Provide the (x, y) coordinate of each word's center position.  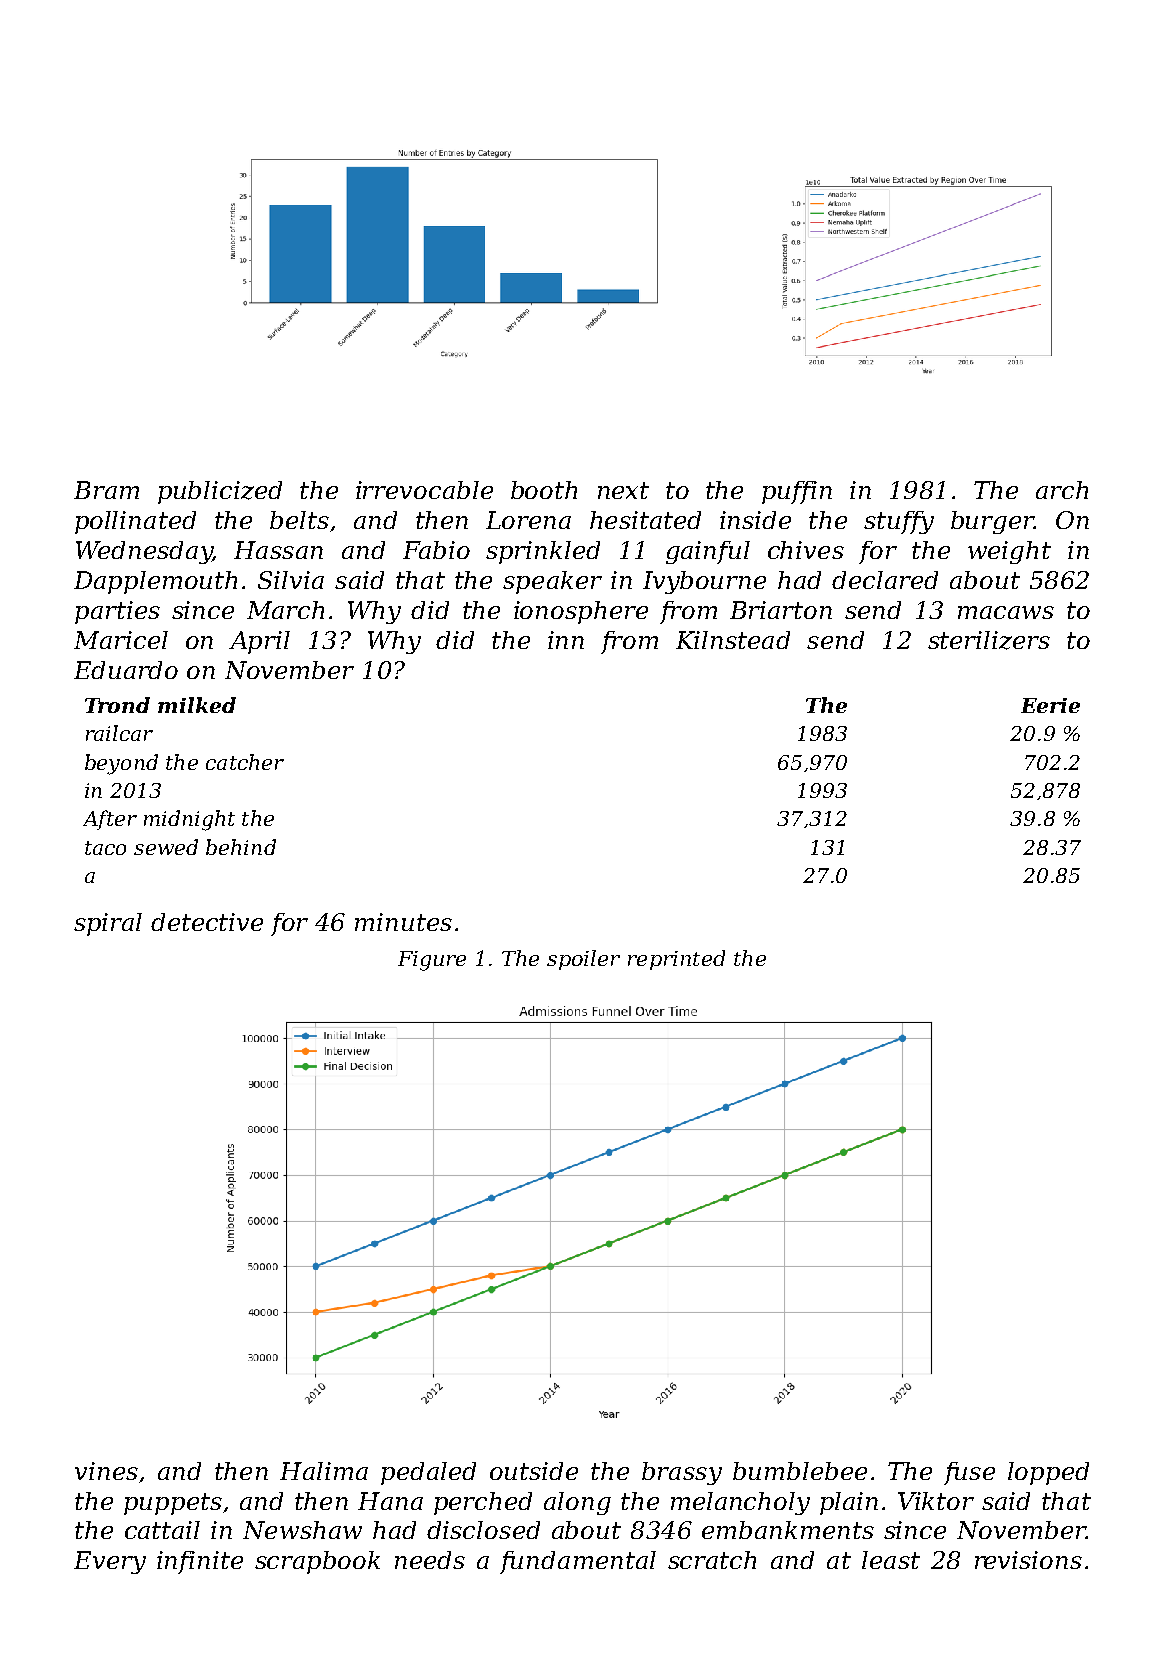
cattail (162, 1530)
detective (207, 922)
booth (544, 490)
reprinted (676, 960)
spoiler (583, 960)
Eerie (1050, 705)
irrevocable (424, 490)
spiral (108, 924)
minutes (403, 922)
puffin (797, 492)
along (577, 1503)
